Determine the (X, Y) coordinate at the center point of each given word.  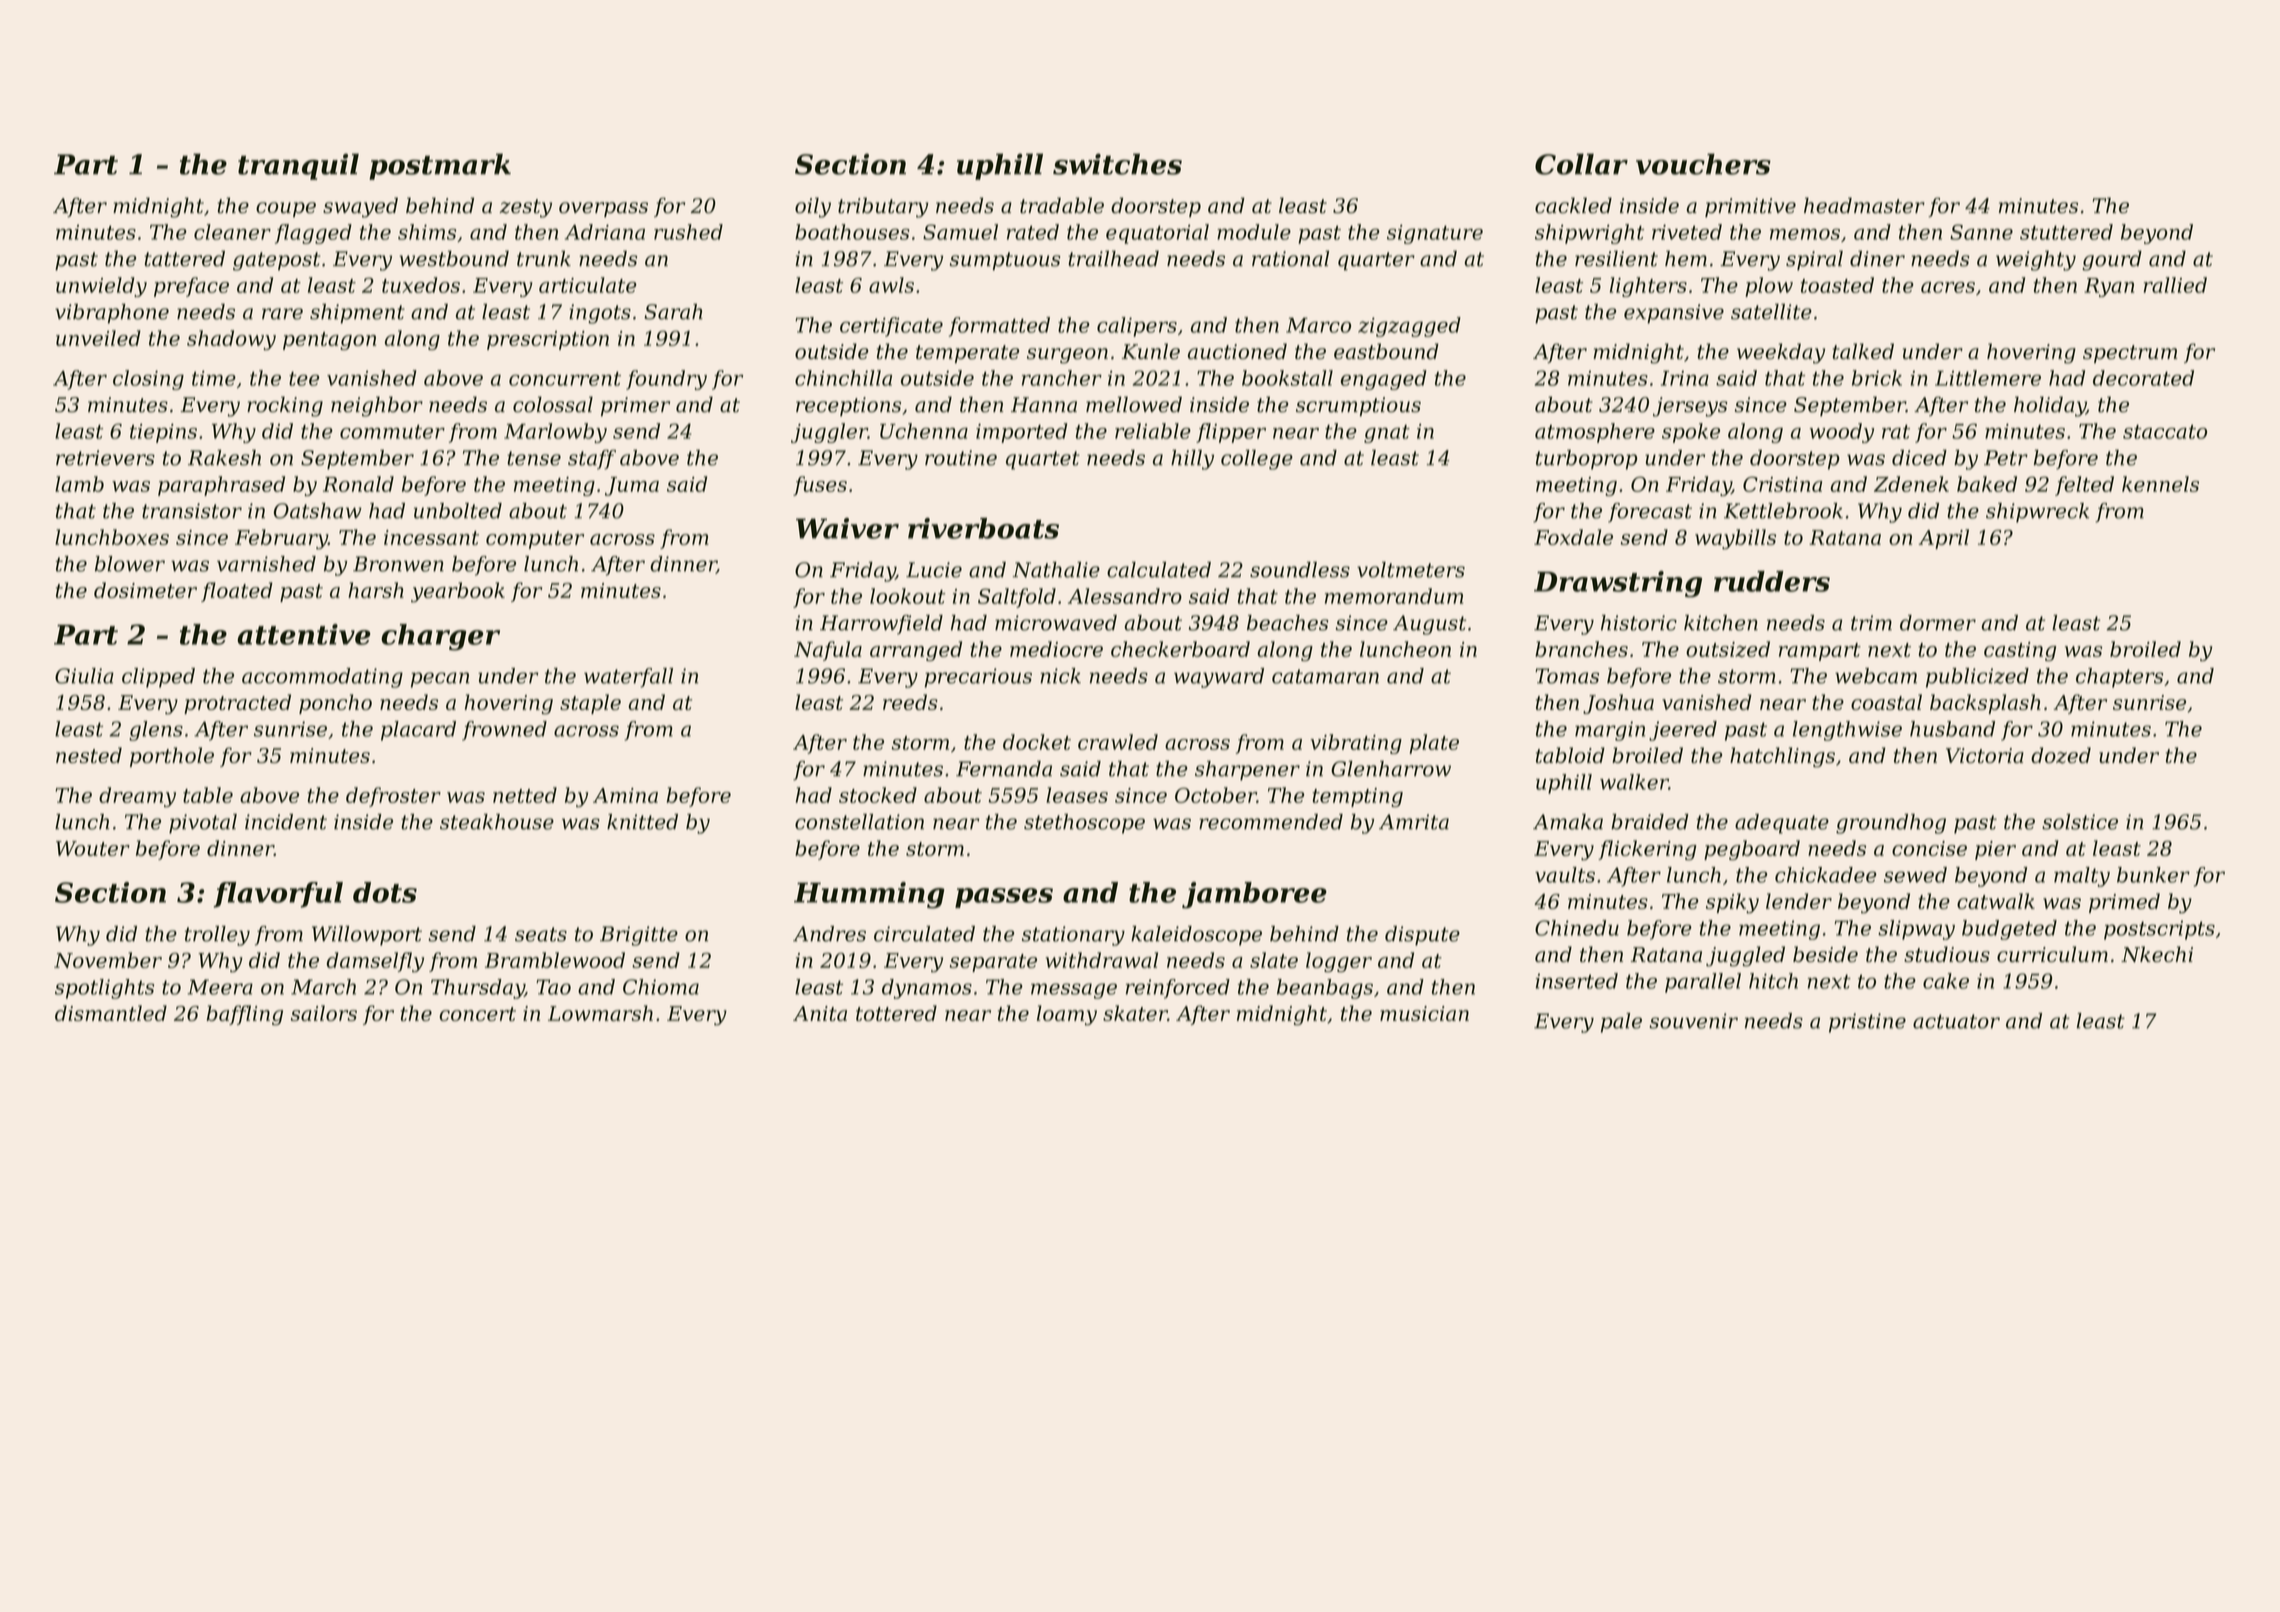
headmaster (1864, 205)
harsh (376, 590)
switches (1117, 164)
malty (2082, 877)
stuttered (2066, 232)
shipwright (1589, 234)
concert (478, 1014)
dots (385, 892)
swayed (360, 207)
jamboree (1254, 895)
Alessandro (1125, 596)
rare (282, 314)
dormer (1938, 623)
